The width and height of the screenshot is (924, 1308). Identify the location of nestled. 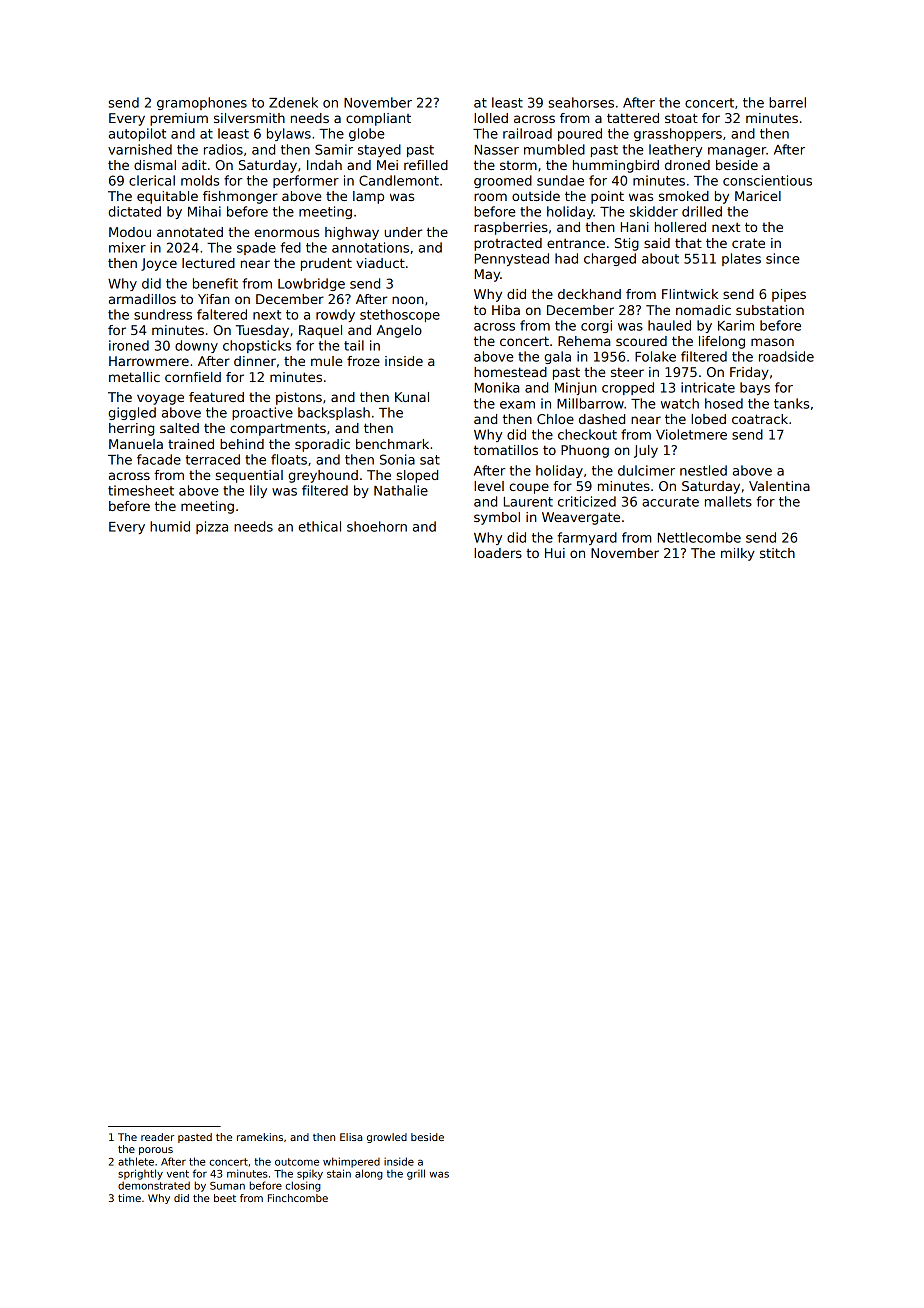
(703, 470).
